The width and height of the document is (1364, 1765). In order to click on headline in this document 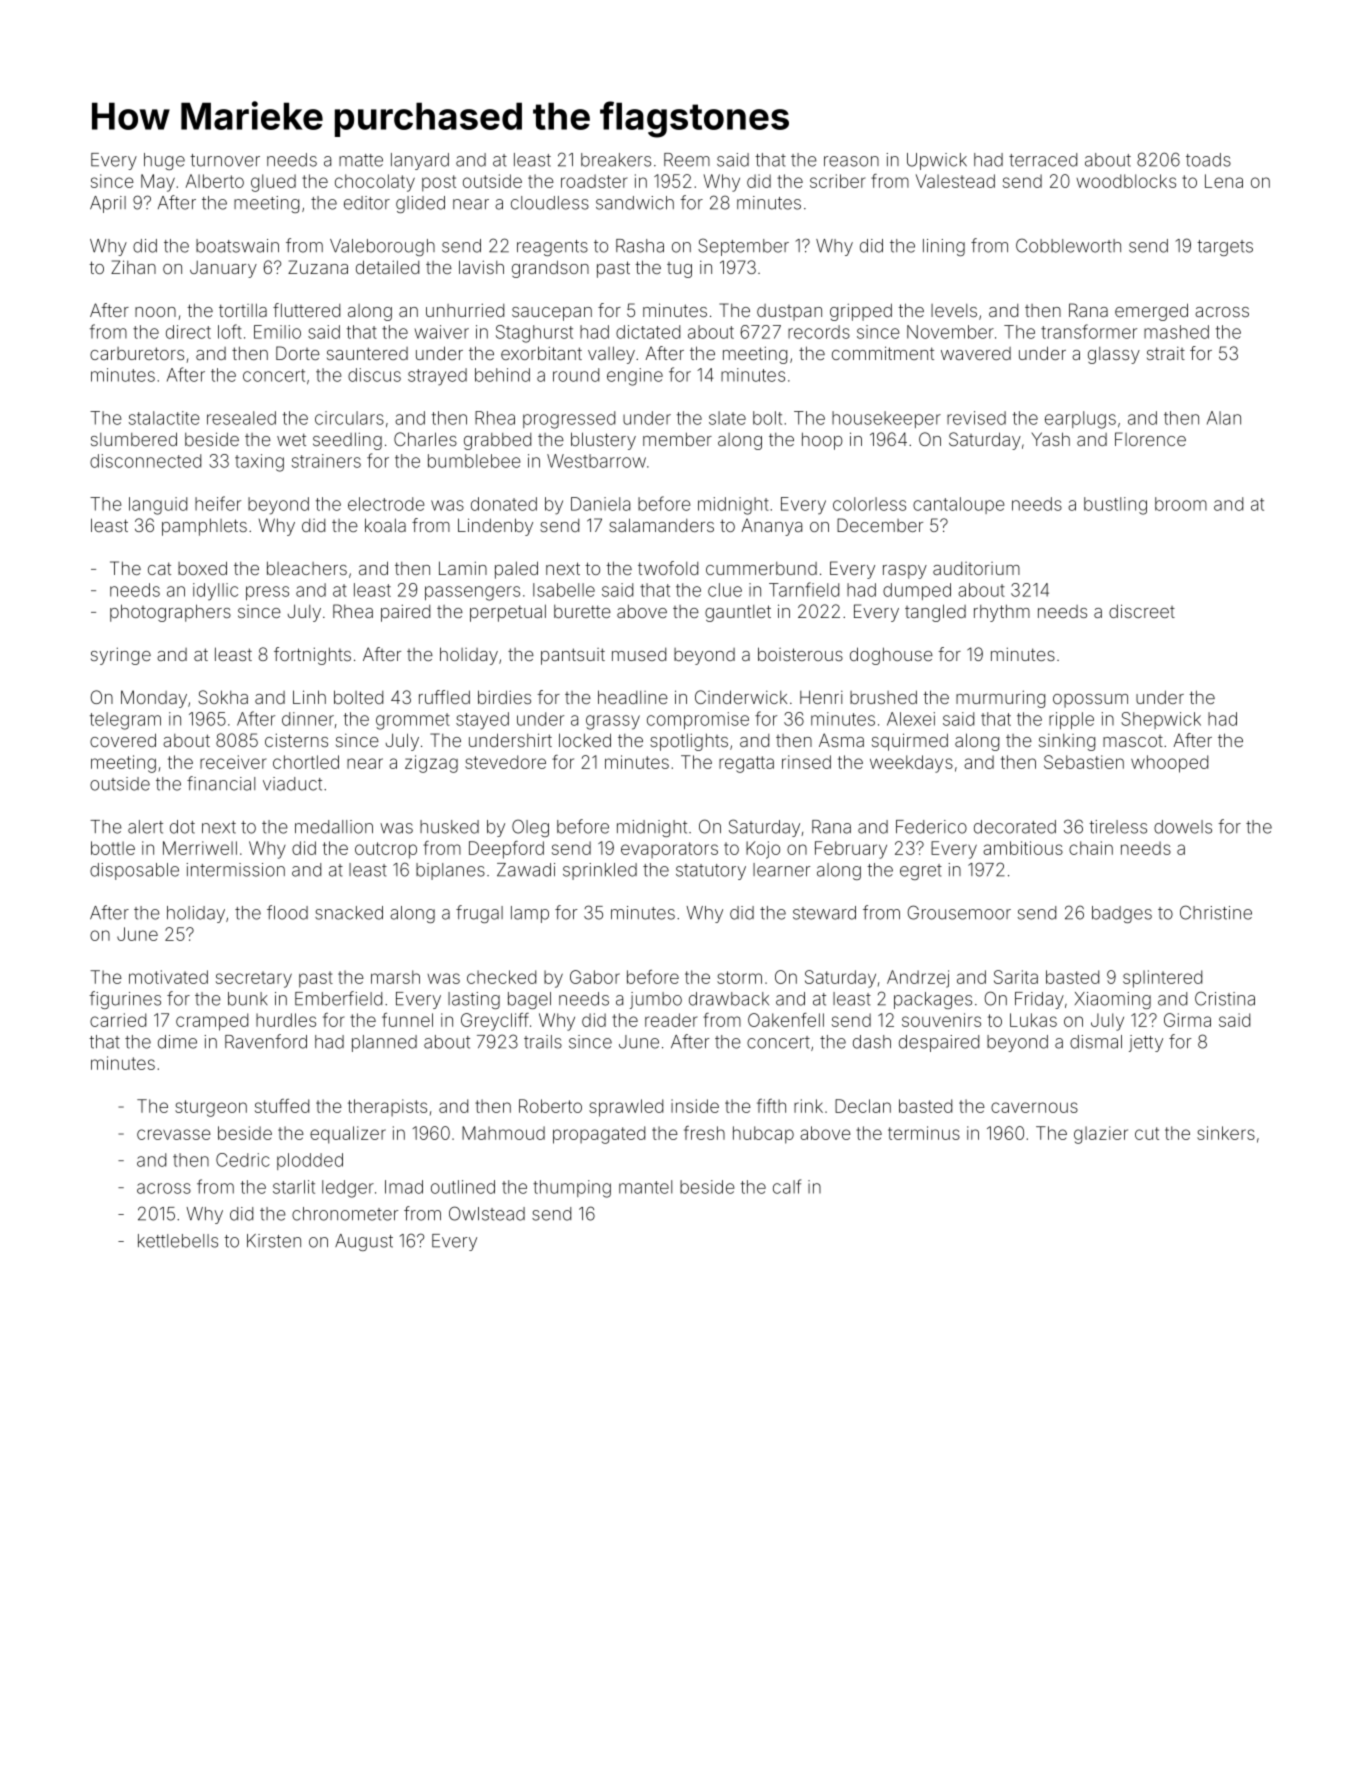, I will do `click(633, 697)`.
